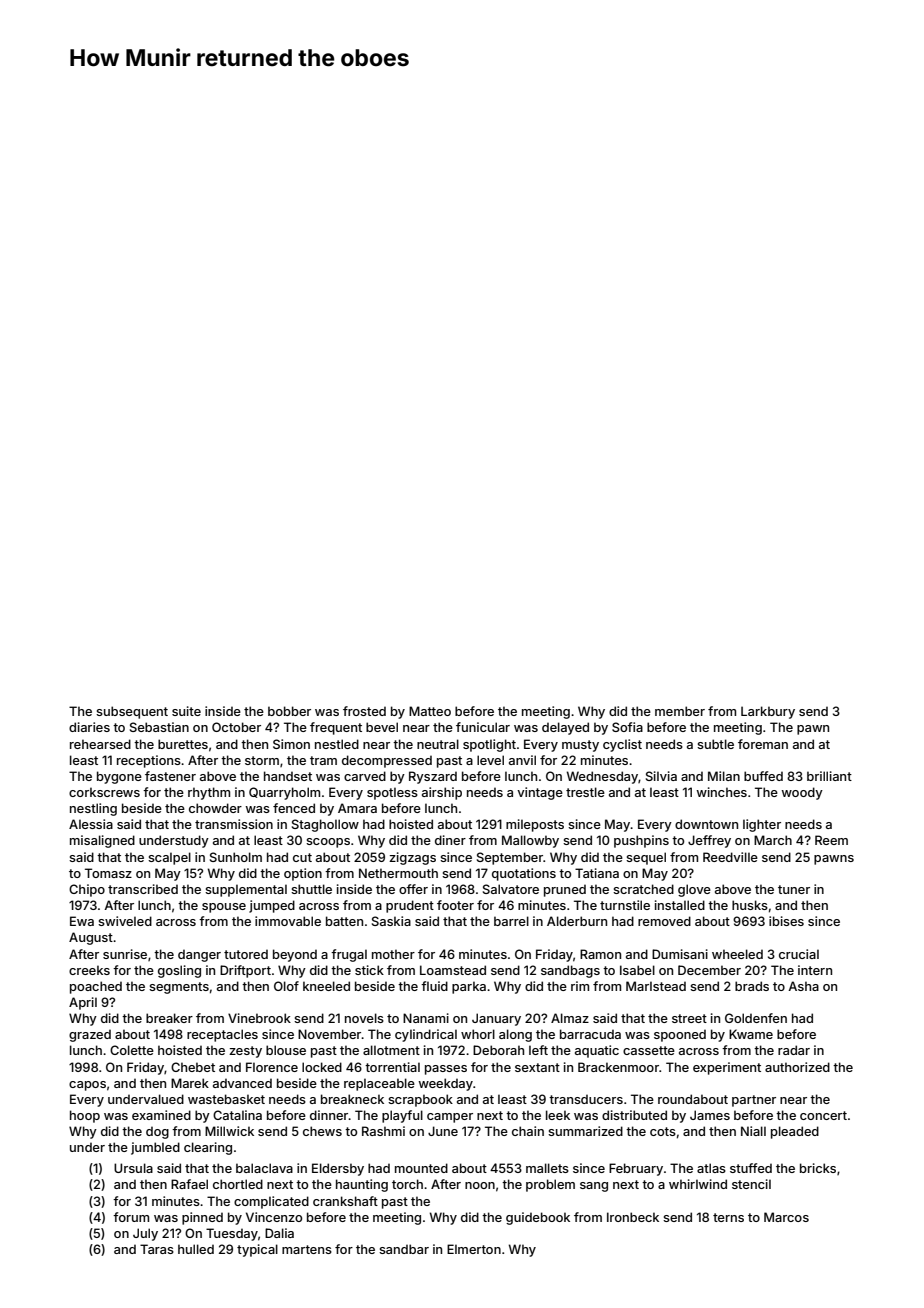 The image size is (924, 1308). What do you see at coordinates (721, 792) in the screenshot?
I see `winches` at bounding box center [721, 792].
